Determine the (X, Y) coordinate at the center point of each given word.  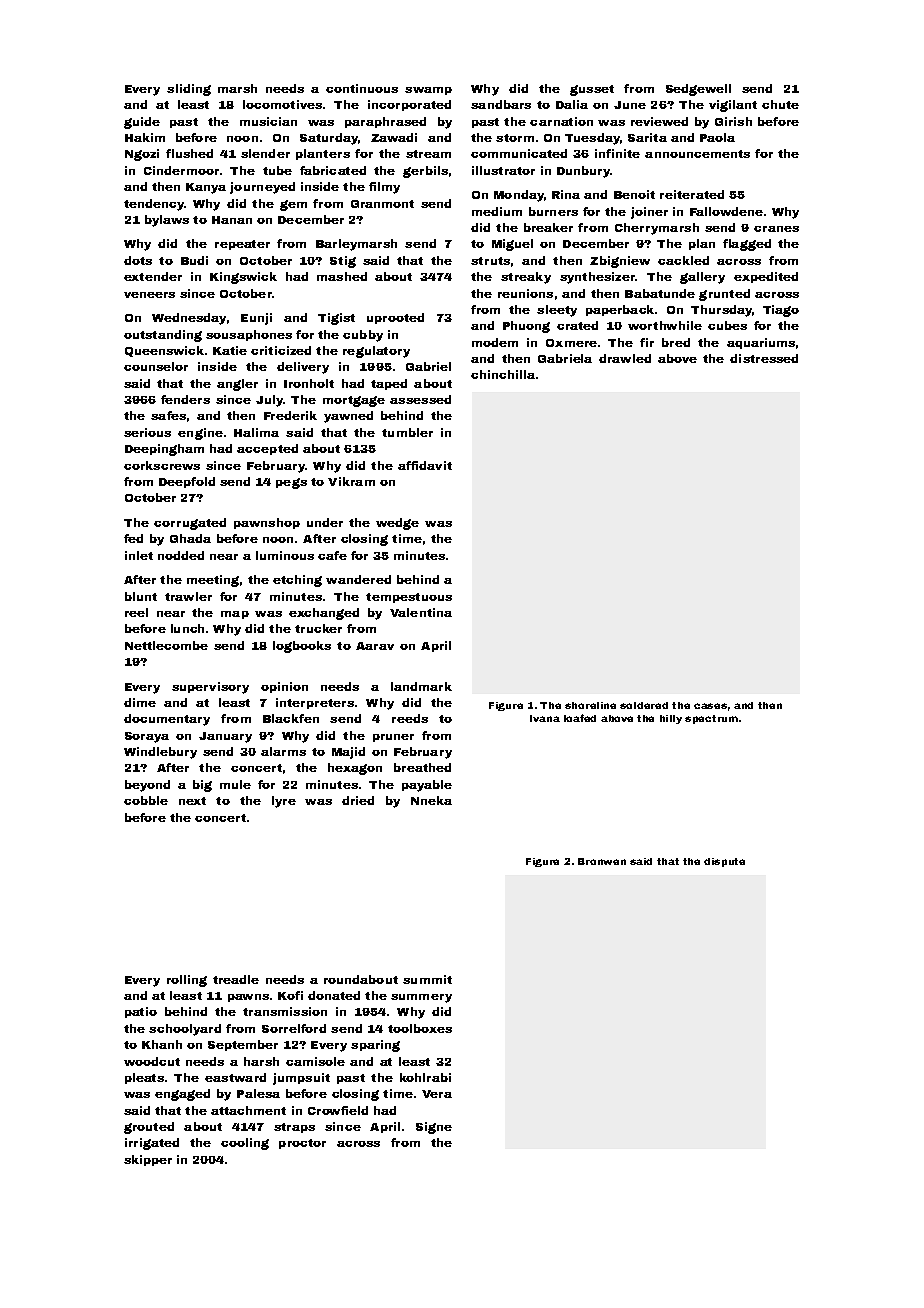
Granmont (382, 204)
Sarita (647, 137)
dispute (724, 862)
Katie (230, 350)
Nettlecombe (166, 645)
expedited (766, 277)
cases (710, 706)
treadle (236, 979)
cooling (245, 1144)
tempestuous (409, 598)
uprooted (395, 318)
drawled (625, 358)
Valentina (421, 612)
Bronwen (602, 861)
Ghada (190, 538)
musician (268, 121)
